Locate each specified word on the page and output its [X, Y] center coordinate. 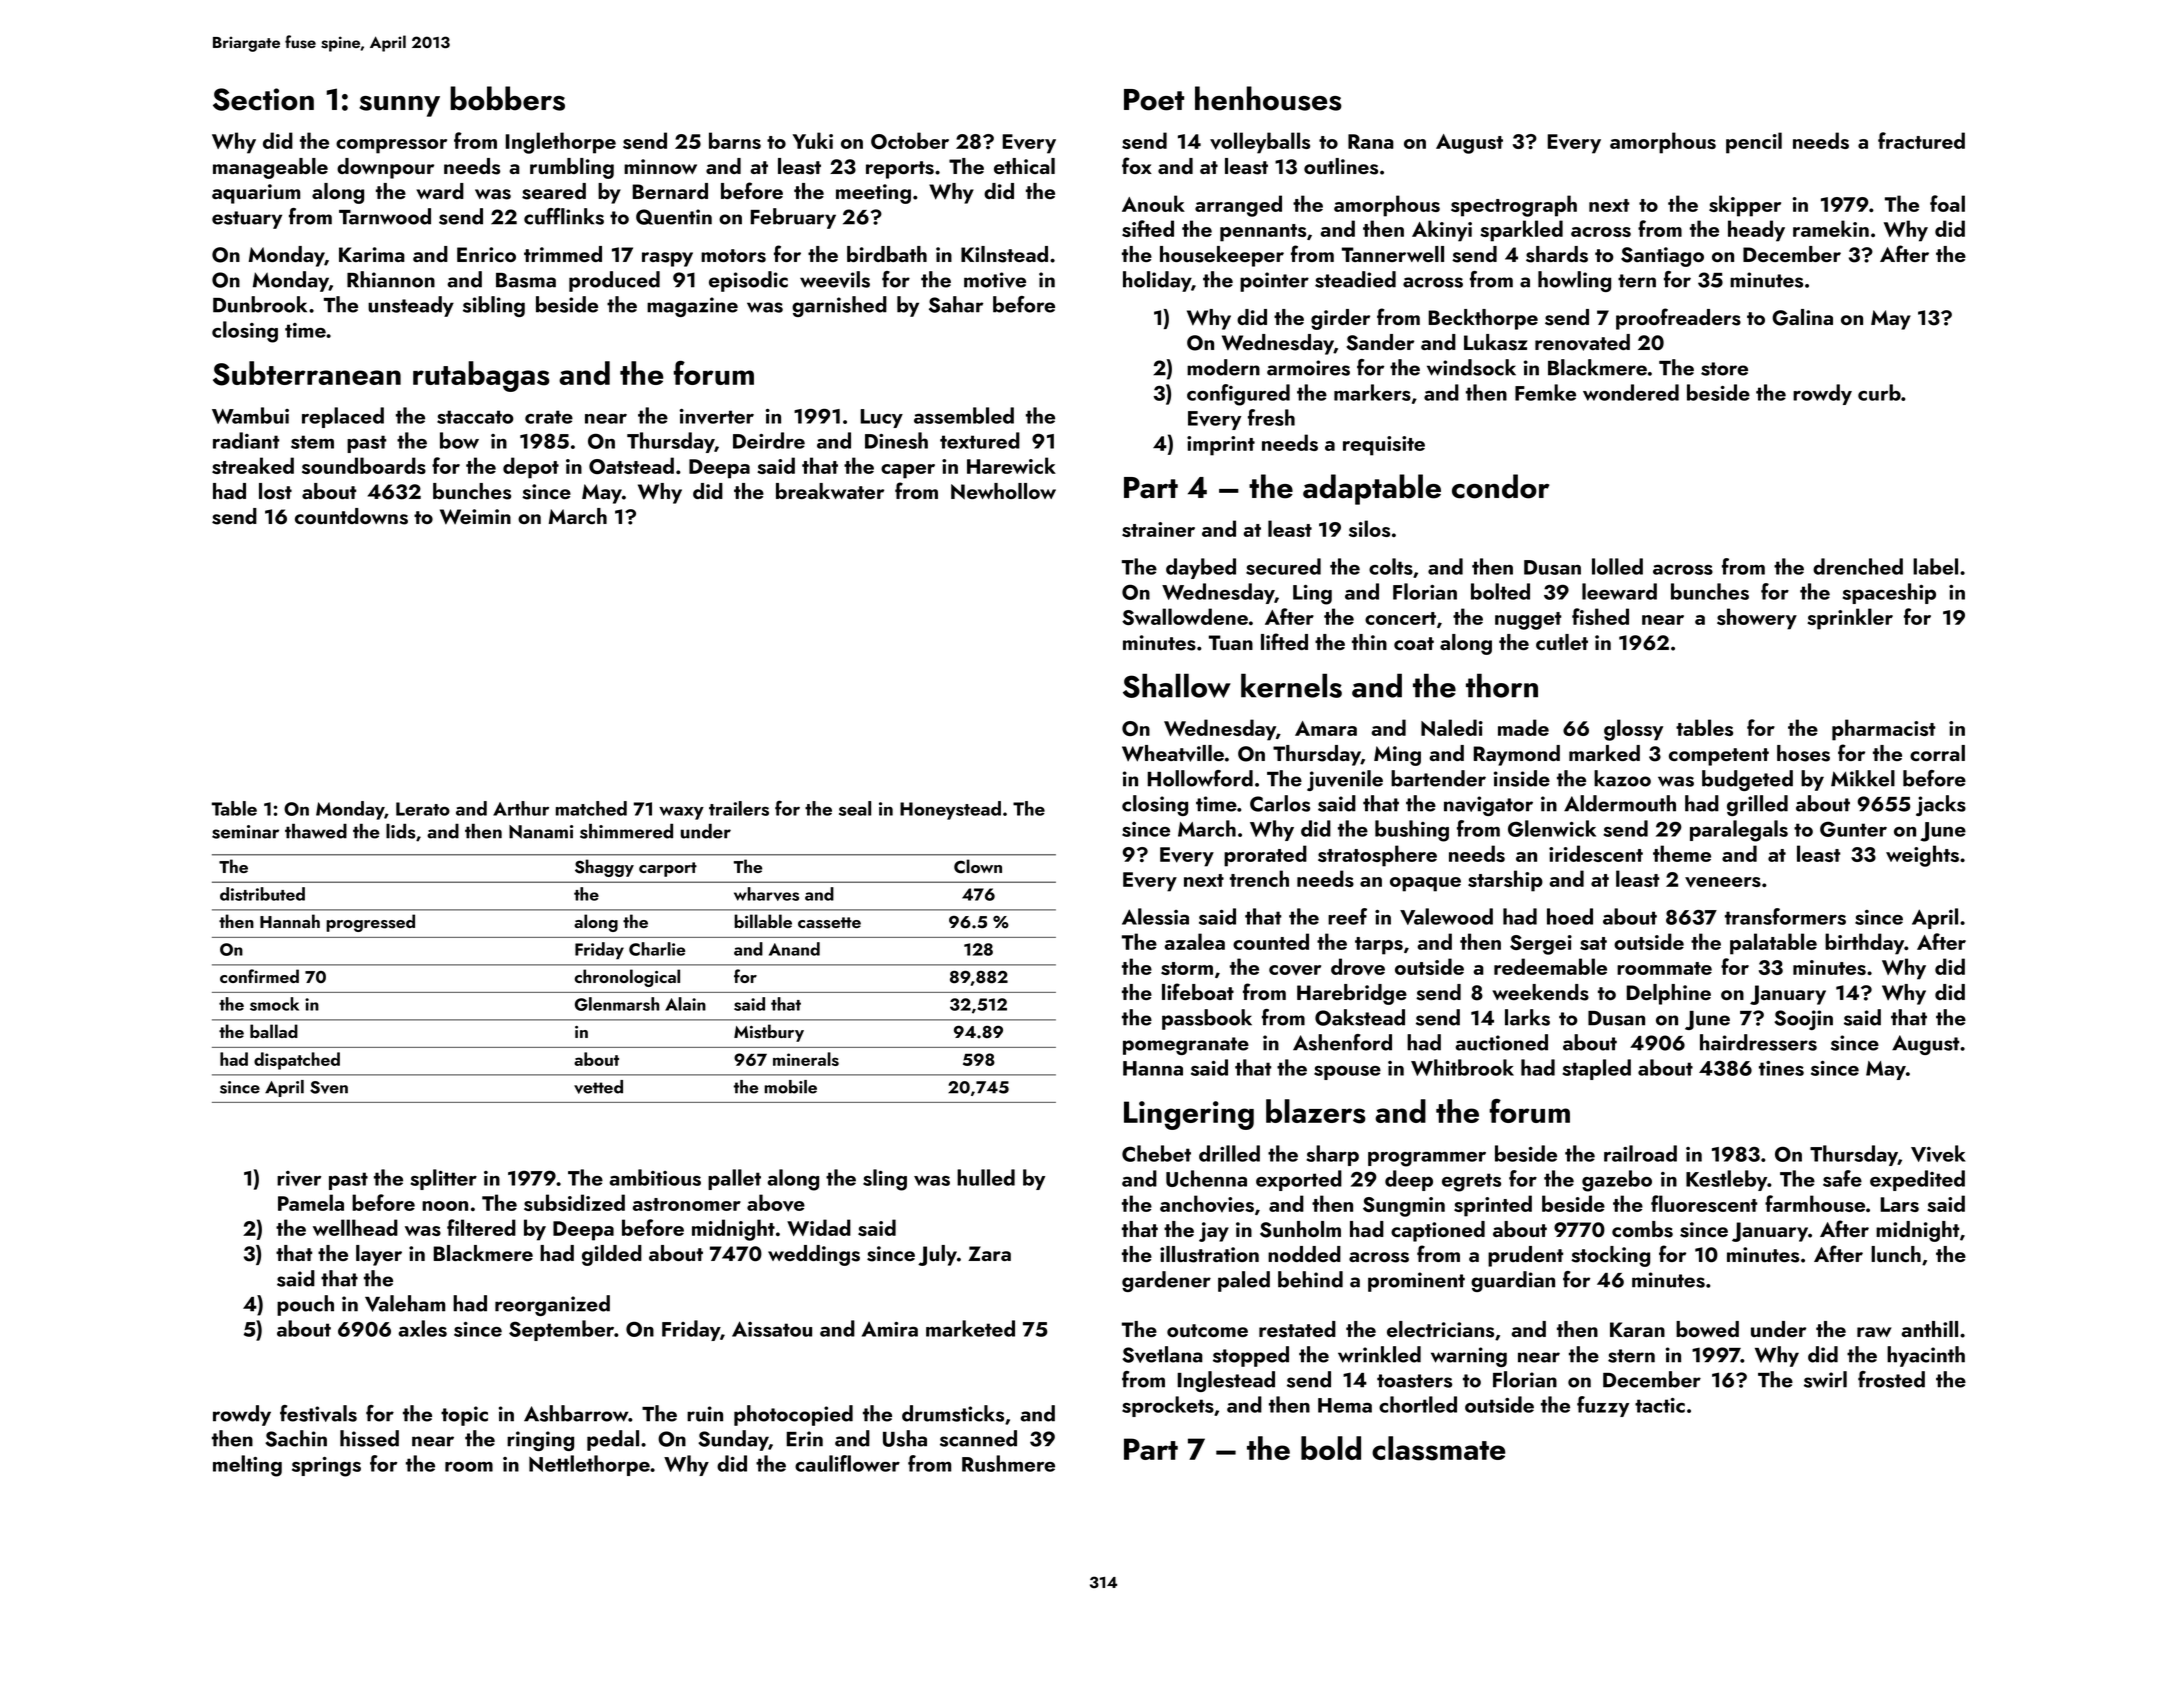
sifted [1148, 228]
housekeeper [1222, 256]
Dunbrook [260, 304]
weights [1922, 856]
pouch [305, 1305]
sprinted [1493, 1206]
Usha [905, 1438]
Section [263, 99]
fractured [1921, 140]
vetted [598, 1087]
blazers [1316, 1111]
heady [1756, 231]
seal [855, 808]
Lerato [423, 809]
